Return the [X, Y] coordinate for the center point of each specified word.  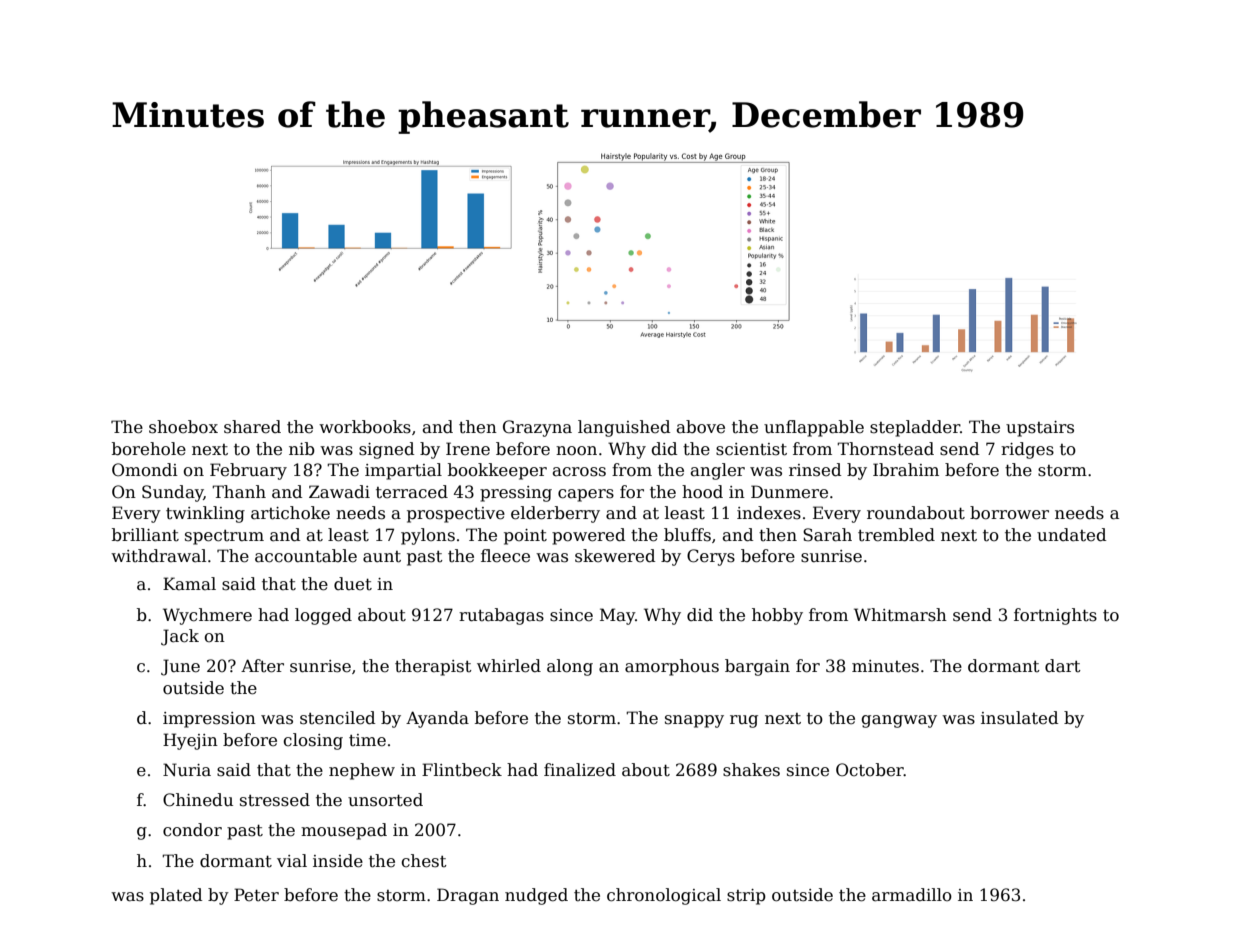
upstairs [1040, 429]
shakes [751, 770]
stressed [275, 800]
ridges [1027, 450]
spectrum [224, 537]
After [262, 666]
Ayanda [437, 719]
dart [1063, 666]
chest [424, 861]
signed [386, 450]
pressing [516, 494]
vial [292, 860]
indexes [769, 513]
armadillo [912, 895]
